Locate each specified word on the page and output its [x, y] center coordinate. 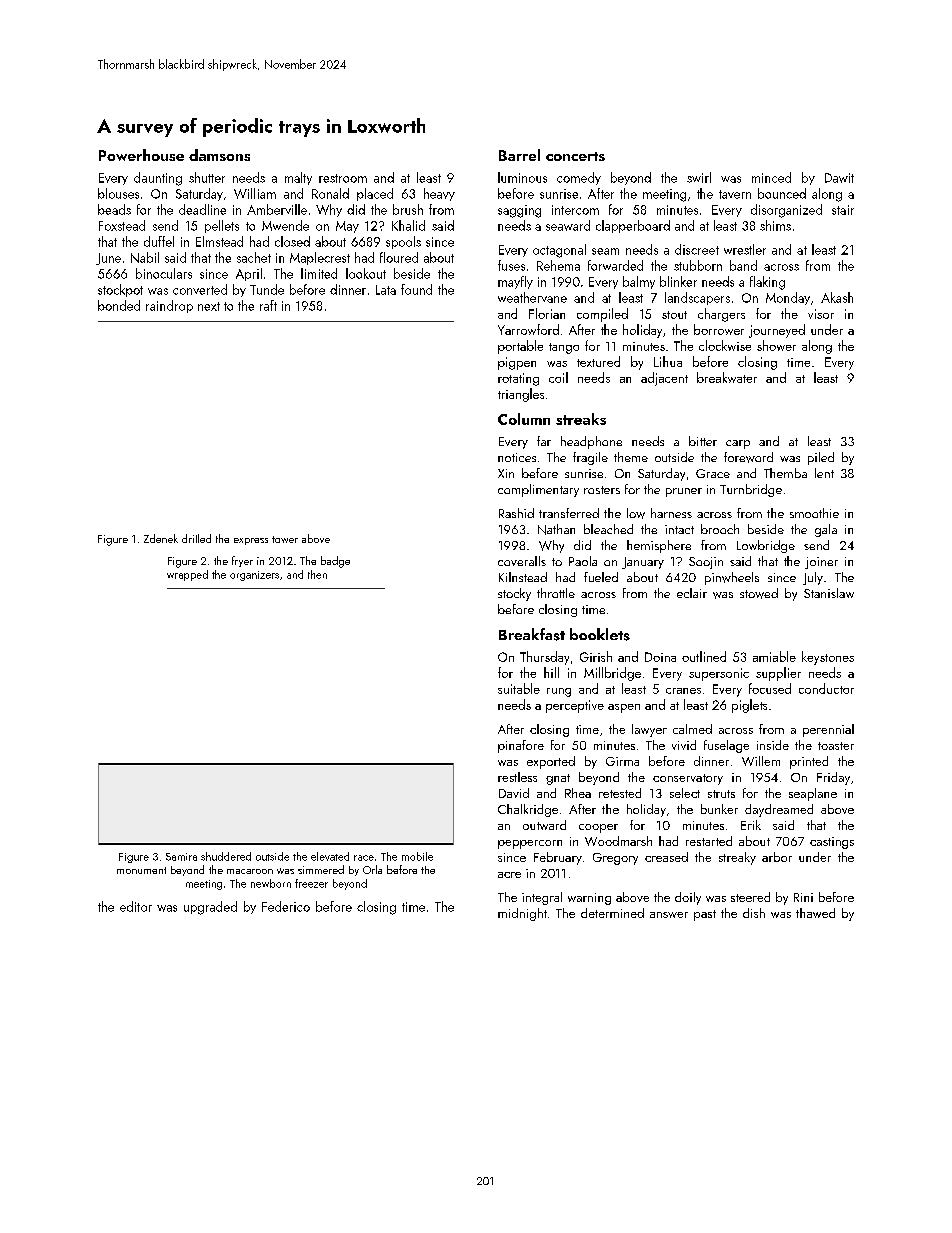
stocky [514, 594]
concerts [575, 156]
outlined [704, 656]
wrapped [187, 575]
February [558, 858]
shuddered [226, 856]
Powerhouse [141, 155]
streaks [581, 419]
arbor [777, 857]
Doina [660, 657]
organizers [254, 576]
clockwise [725, 345]
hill [551, 672]
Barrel [519, 155]
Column [524, 419]
